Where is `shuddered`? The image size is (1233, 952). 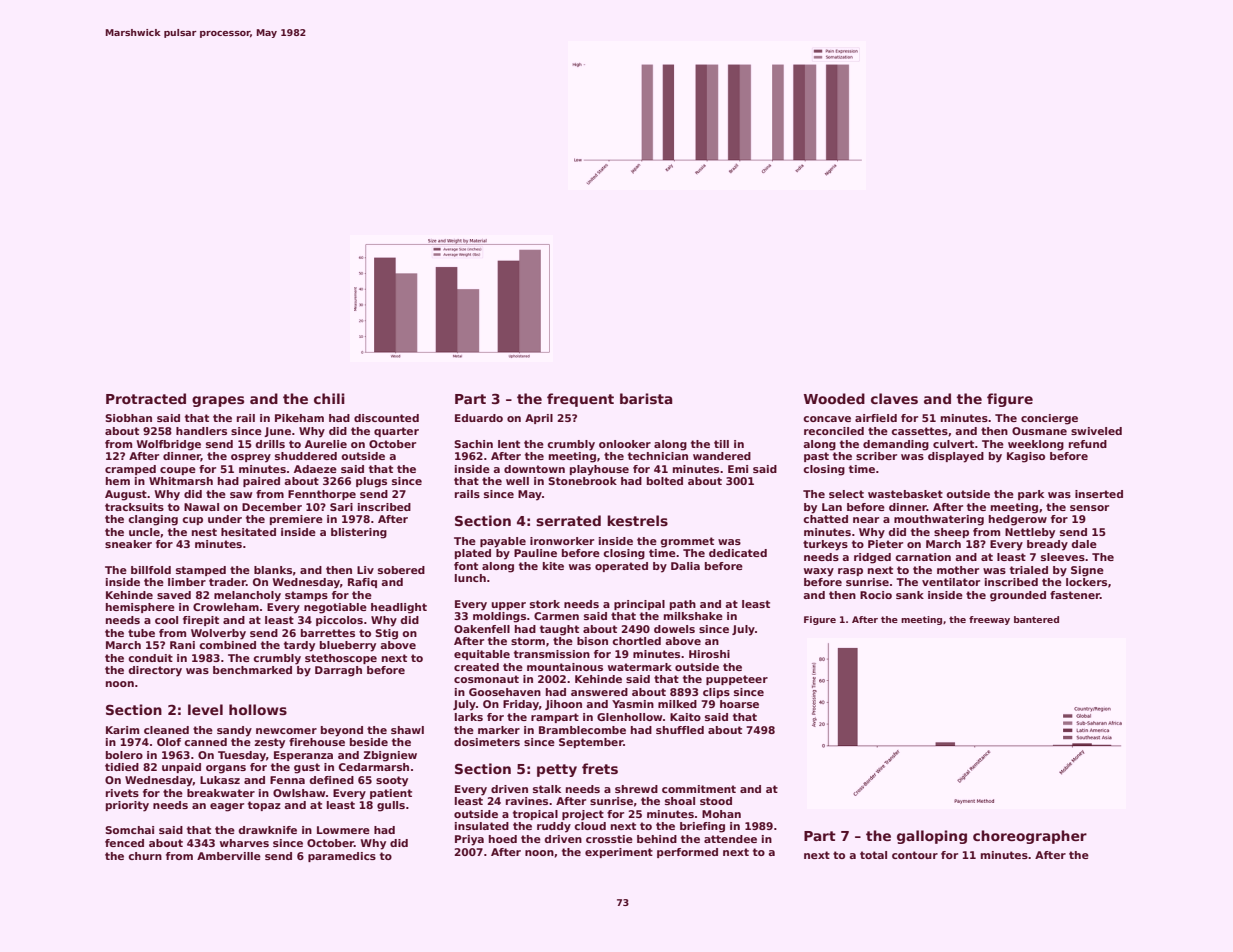 shuddered is located at coordinates (306, 456).
